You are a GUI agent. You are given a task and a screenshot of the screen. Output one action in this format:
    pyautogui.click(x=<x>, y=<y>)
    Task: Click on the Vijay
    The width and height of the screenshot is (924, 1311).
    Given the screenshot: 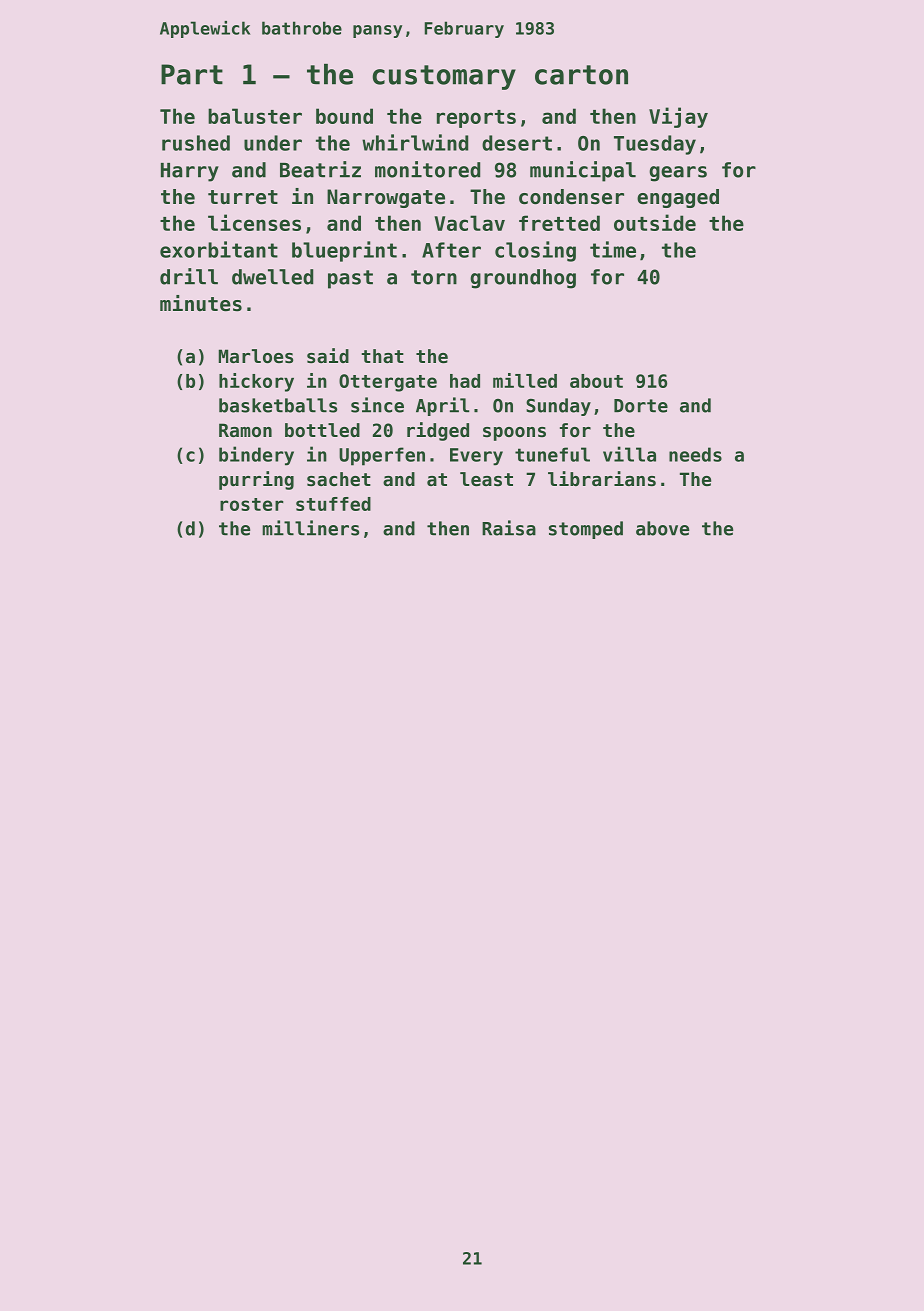 What is the action you would take?
    pyautogui.click(x=678, y=117)
